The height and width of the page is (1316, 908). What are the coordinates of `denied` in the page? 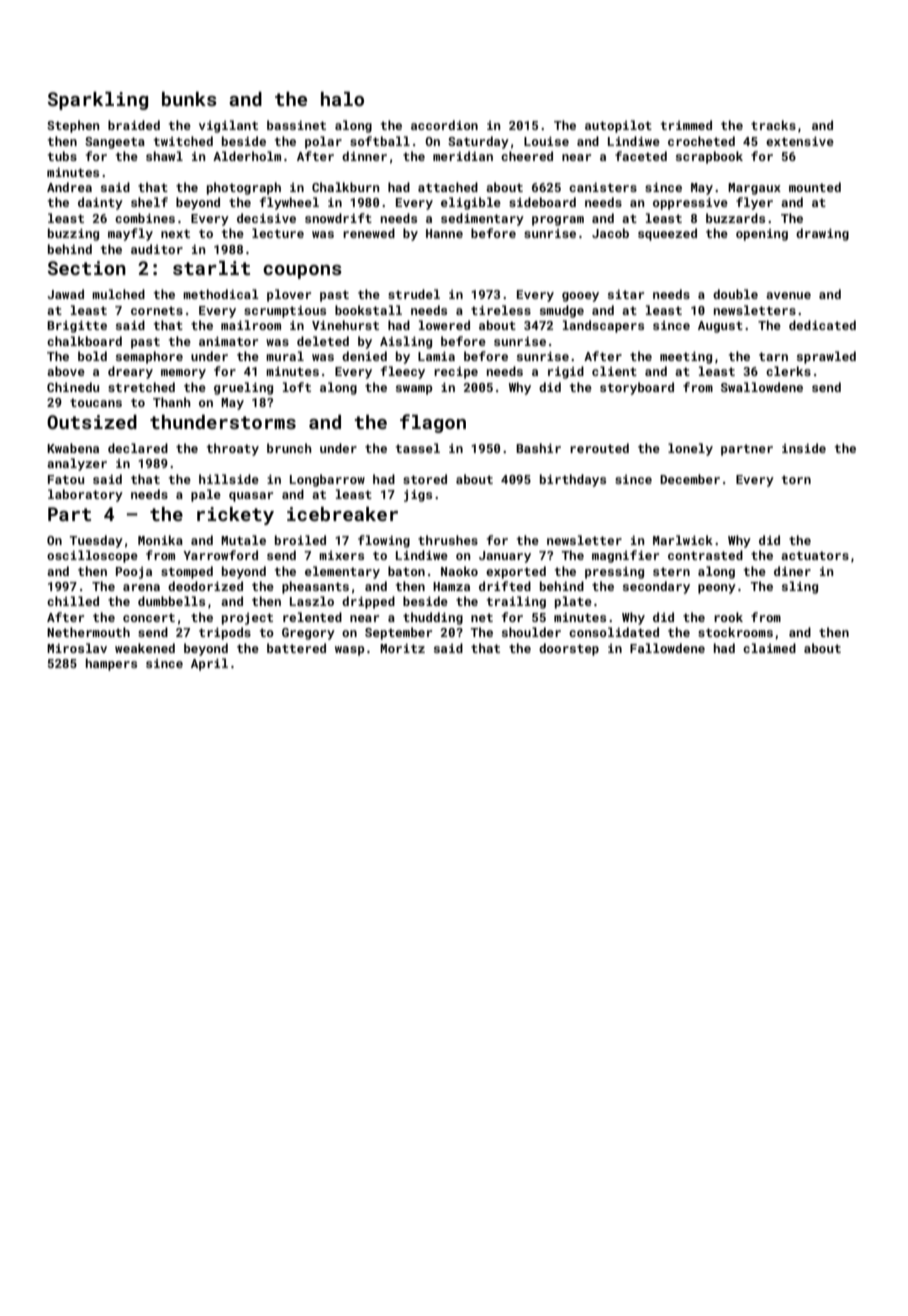 It's located at (364, 356).
